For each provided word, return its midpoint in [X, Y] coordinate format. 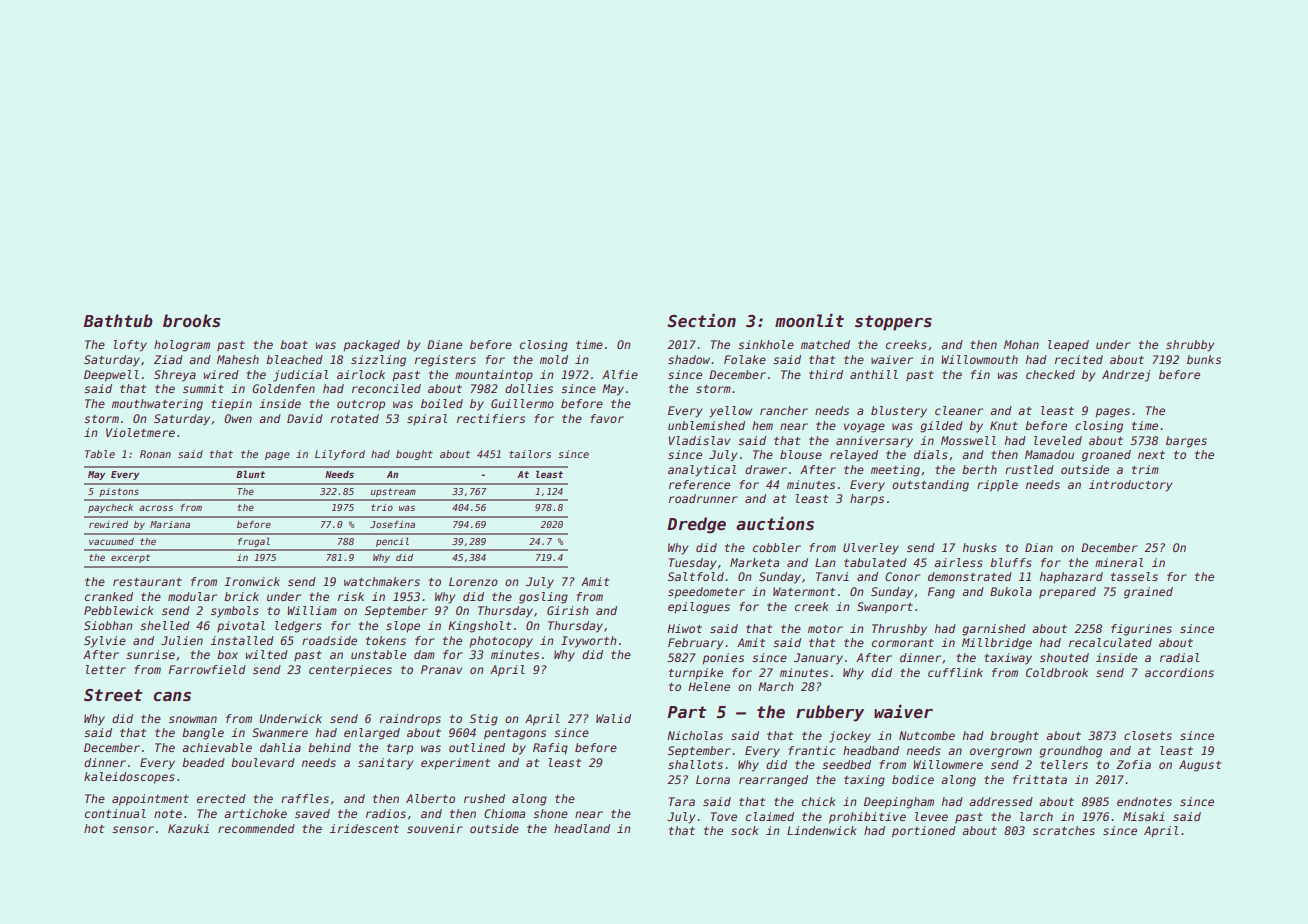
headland [582, 828]
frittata [1040, 779]
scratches [1064, 830]
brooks [191, 321]
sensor [133, 829]
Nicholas [695, 735]
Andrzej [1126, 376]
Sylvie [105, 642]
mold [554, 359]
